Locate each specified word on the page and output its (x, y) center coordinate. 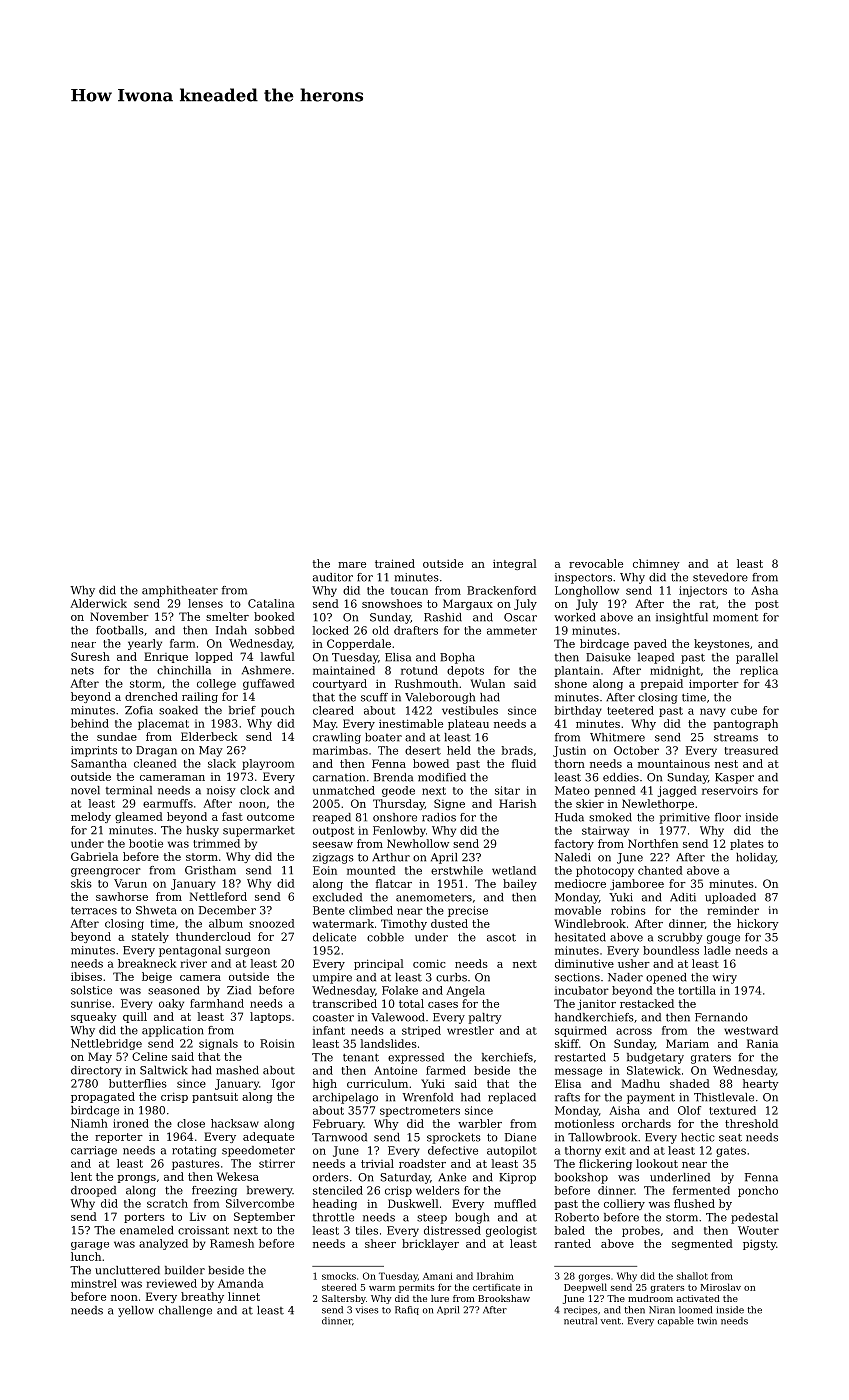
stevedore (720, 577)
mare (352, 565)
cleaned (155, 763)
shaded (690, 1083)
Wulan (488, 683)
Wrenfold (427, 1097)
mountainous (674, 763)
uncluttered (127, 1270)
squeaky (94, 1017)
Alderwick (98, 603)
